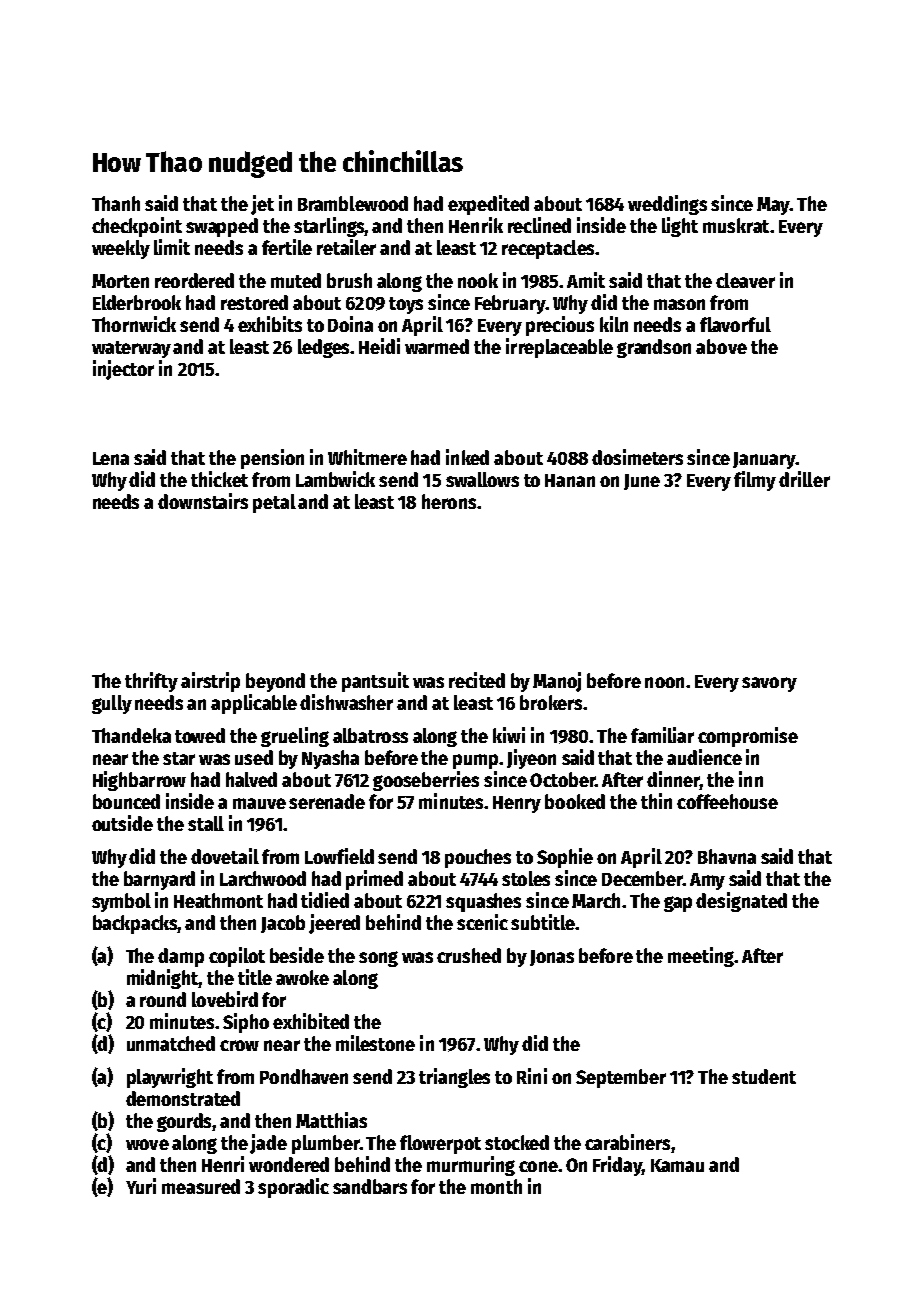 Image resolution: width=924 pixels, height=1314 pixels. I want to click on beyond, so click(275, 682).
